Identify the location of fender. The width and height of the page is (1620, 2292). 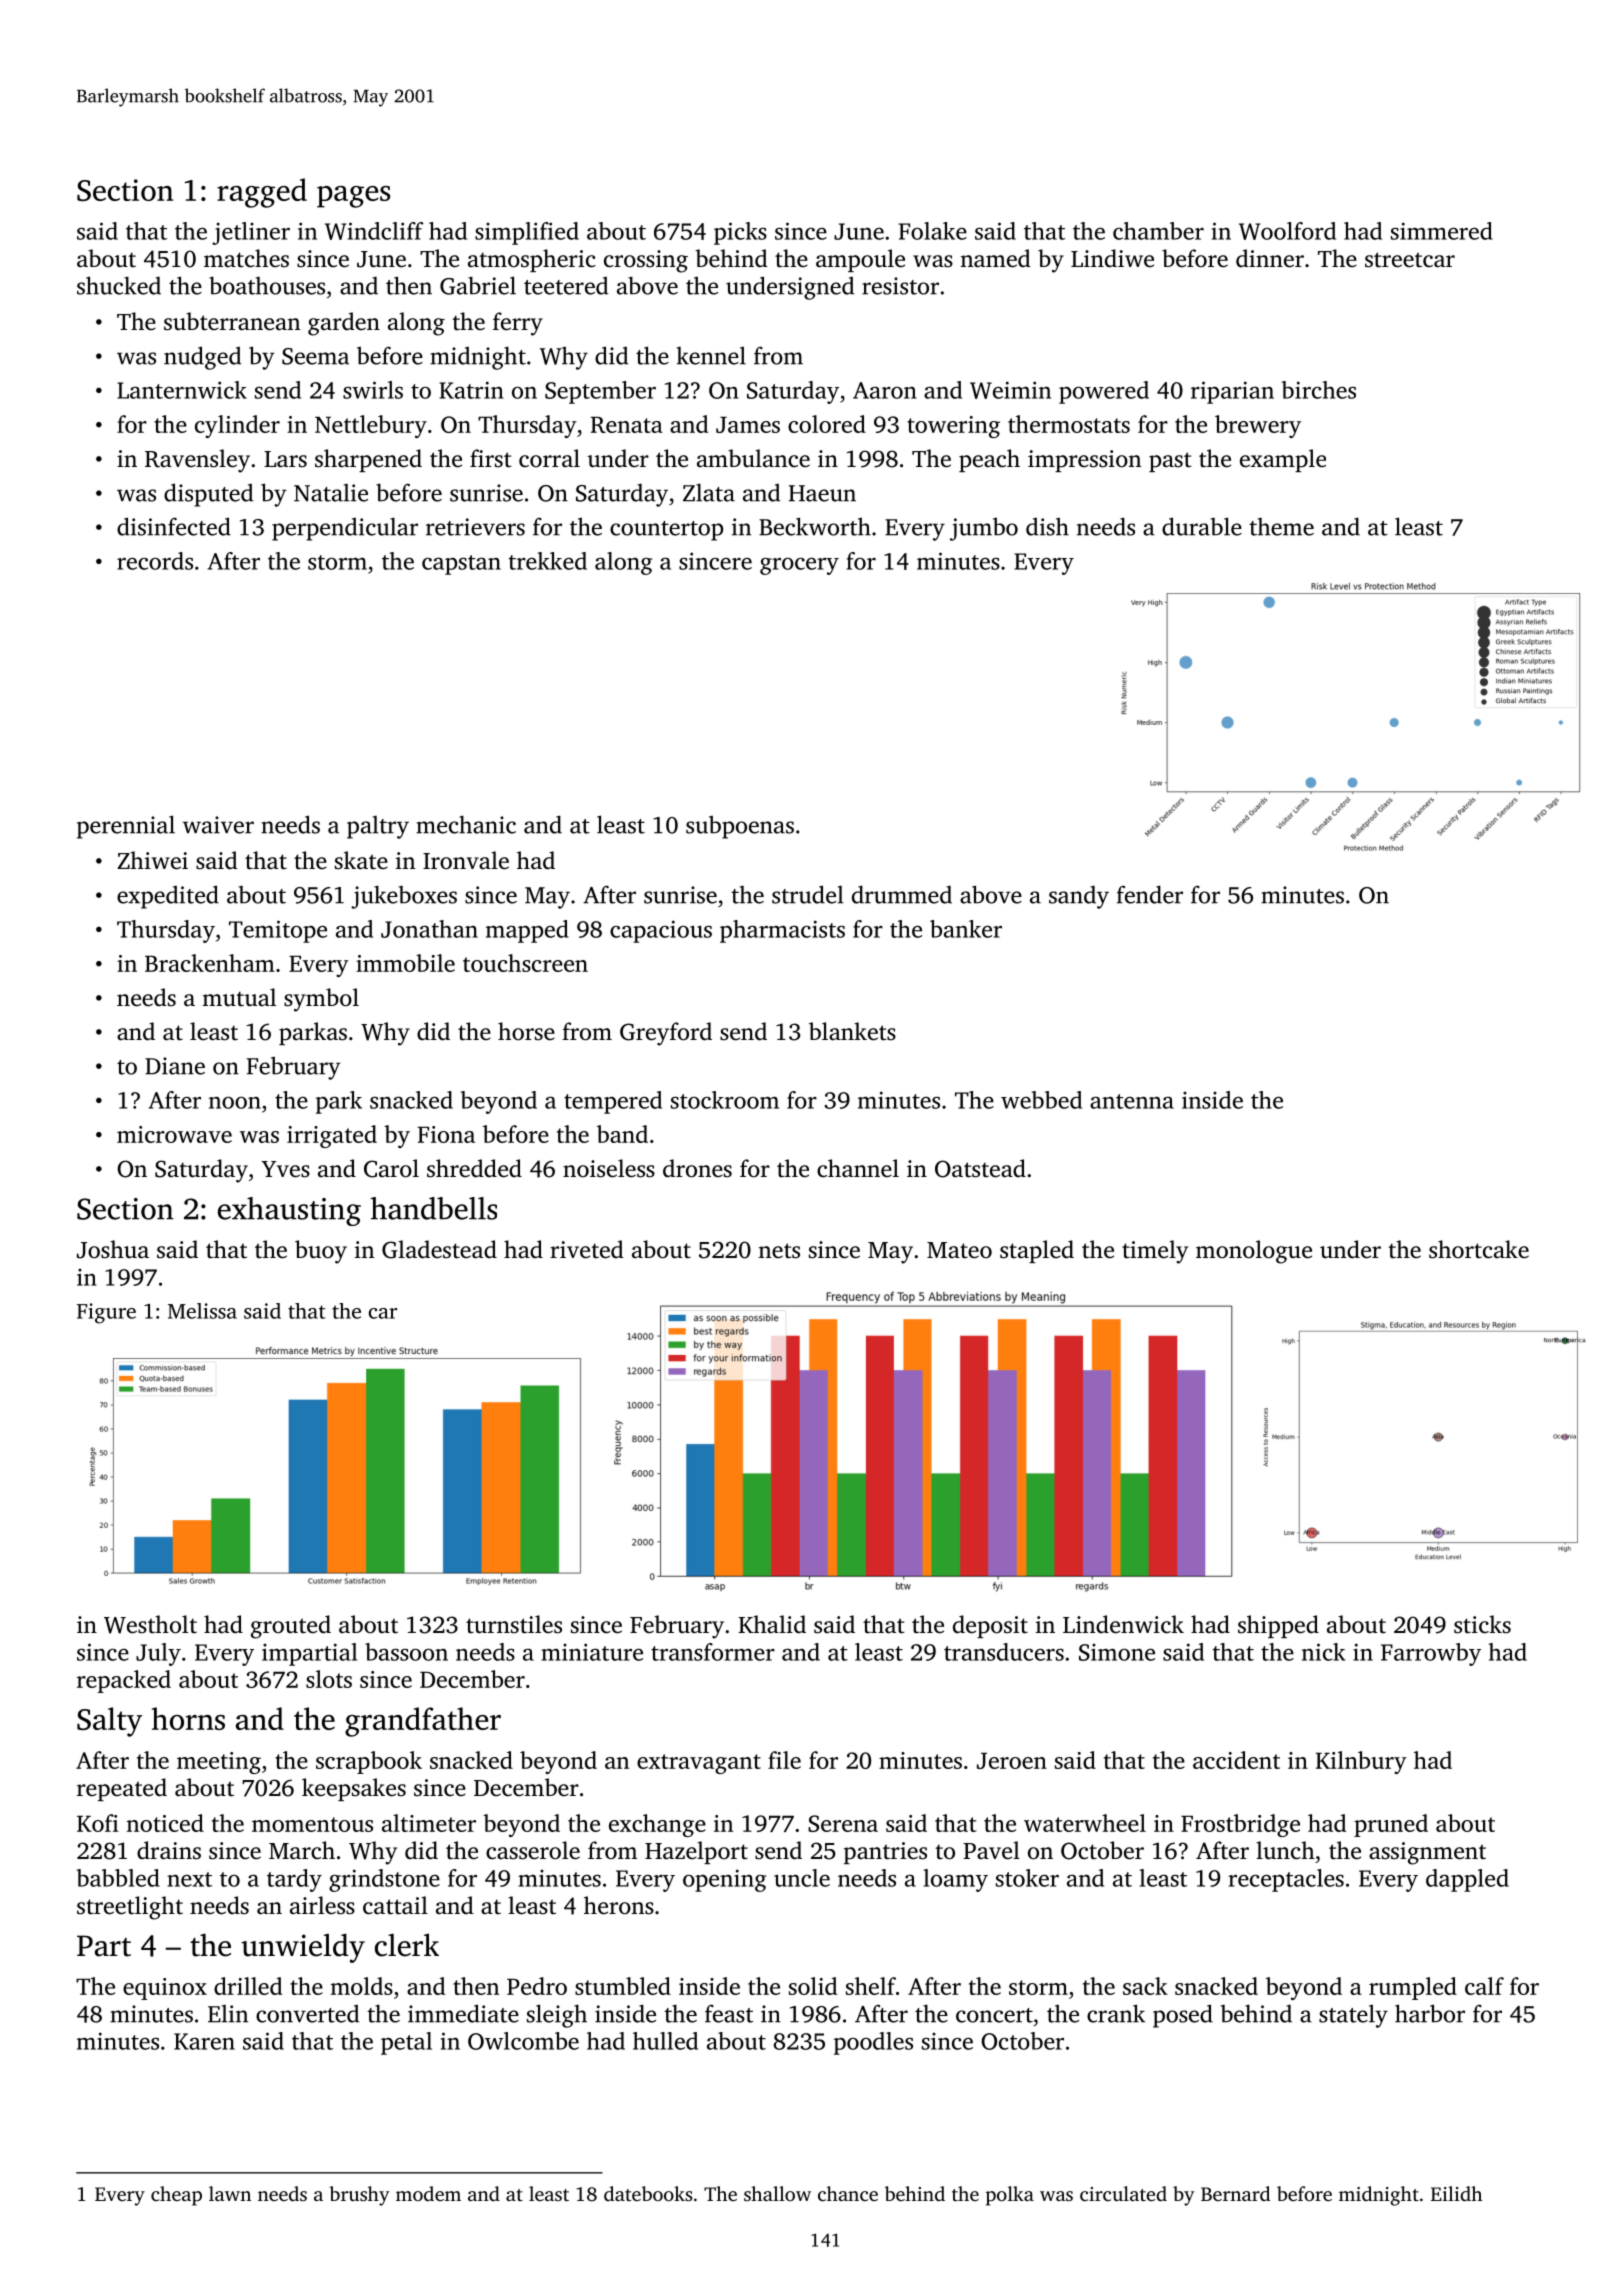
(1150, 894).
